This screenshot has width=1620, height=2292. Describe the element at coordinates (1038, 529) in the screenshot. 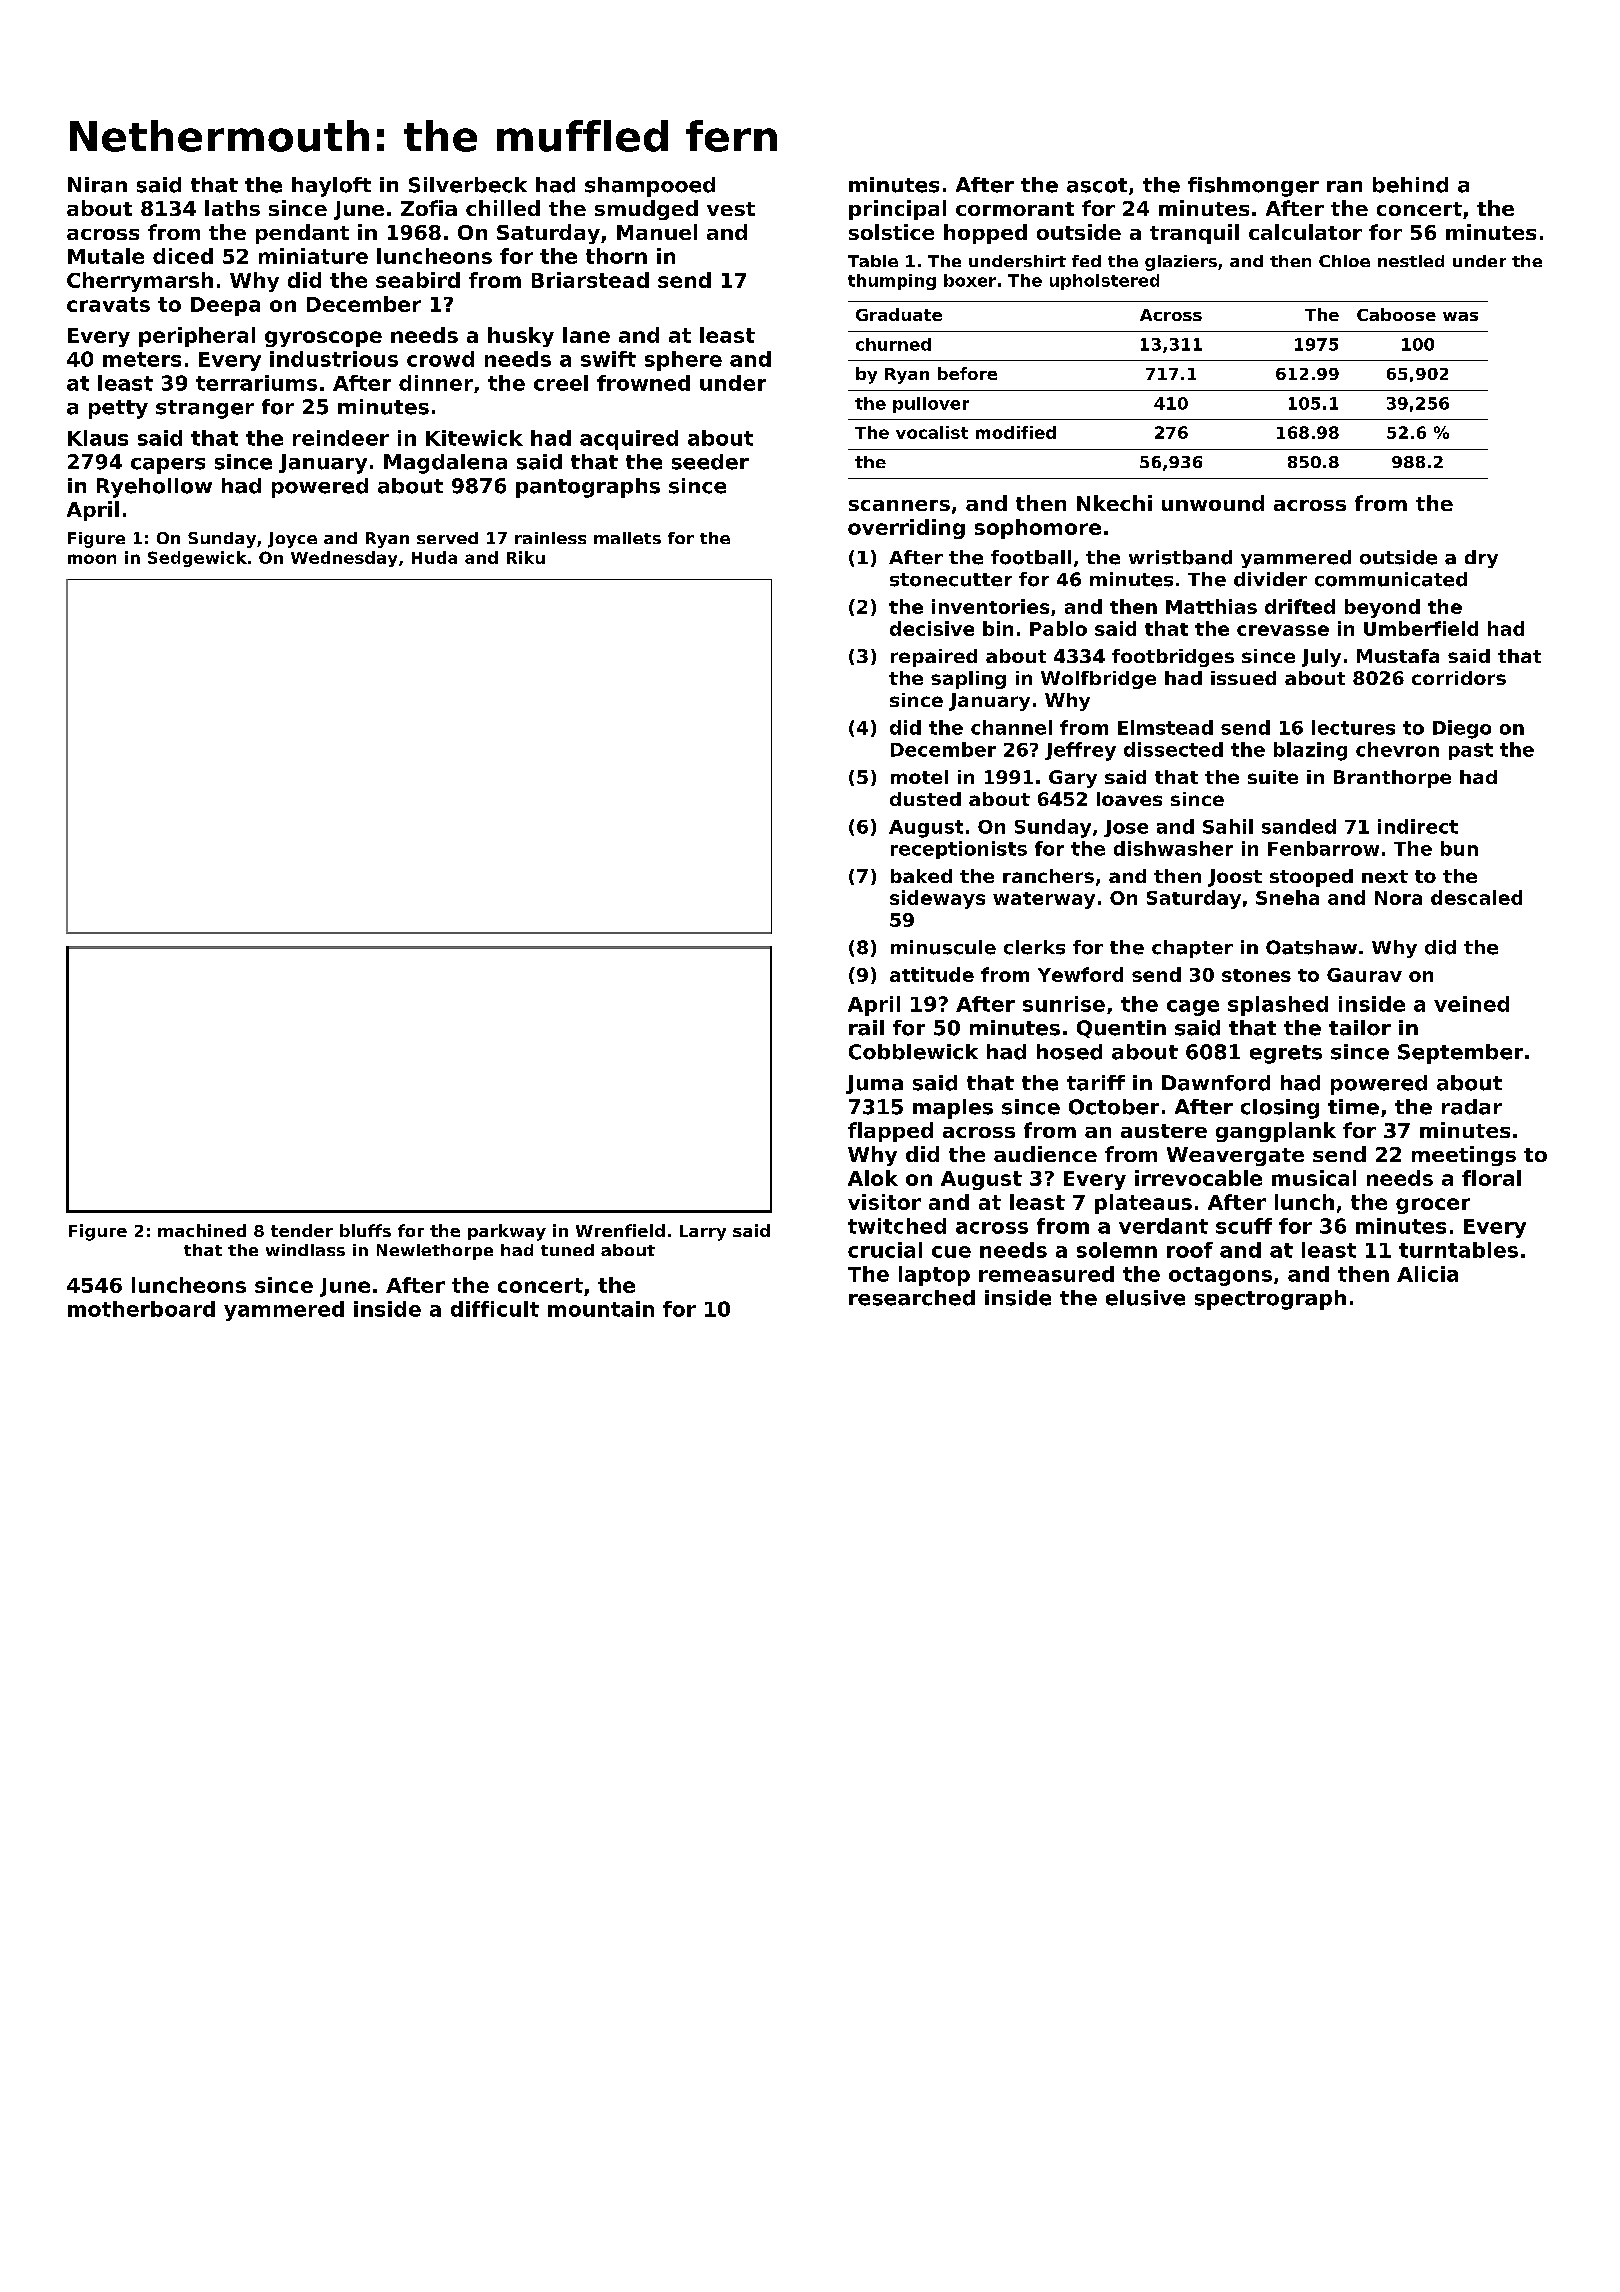

I see `sophomore` at that location.
